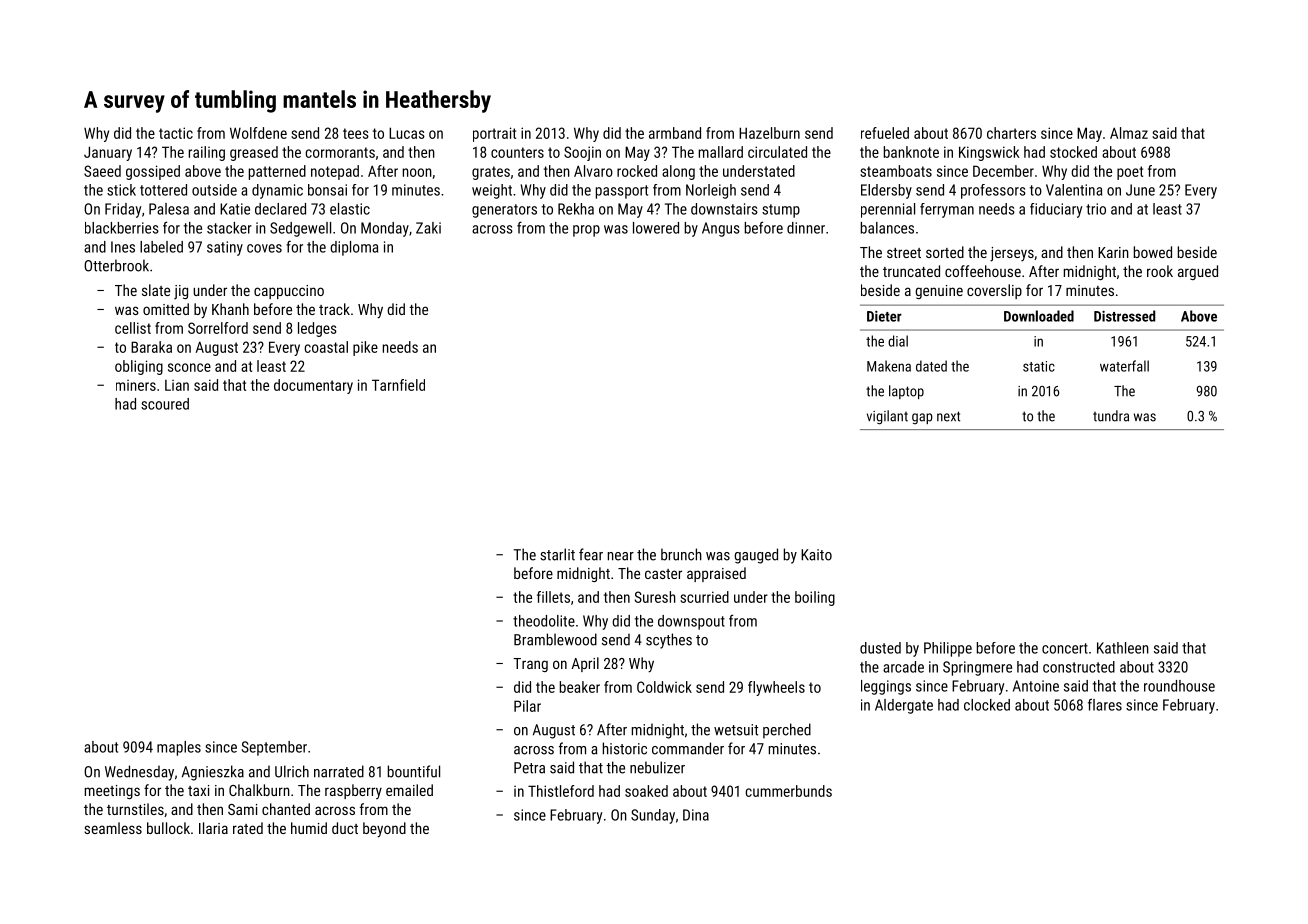 Image resolution: width=1308 pixels, height=924 pixels. Describe the element at coordinates (530, 665) in the image. I see `Trang` at that location.
